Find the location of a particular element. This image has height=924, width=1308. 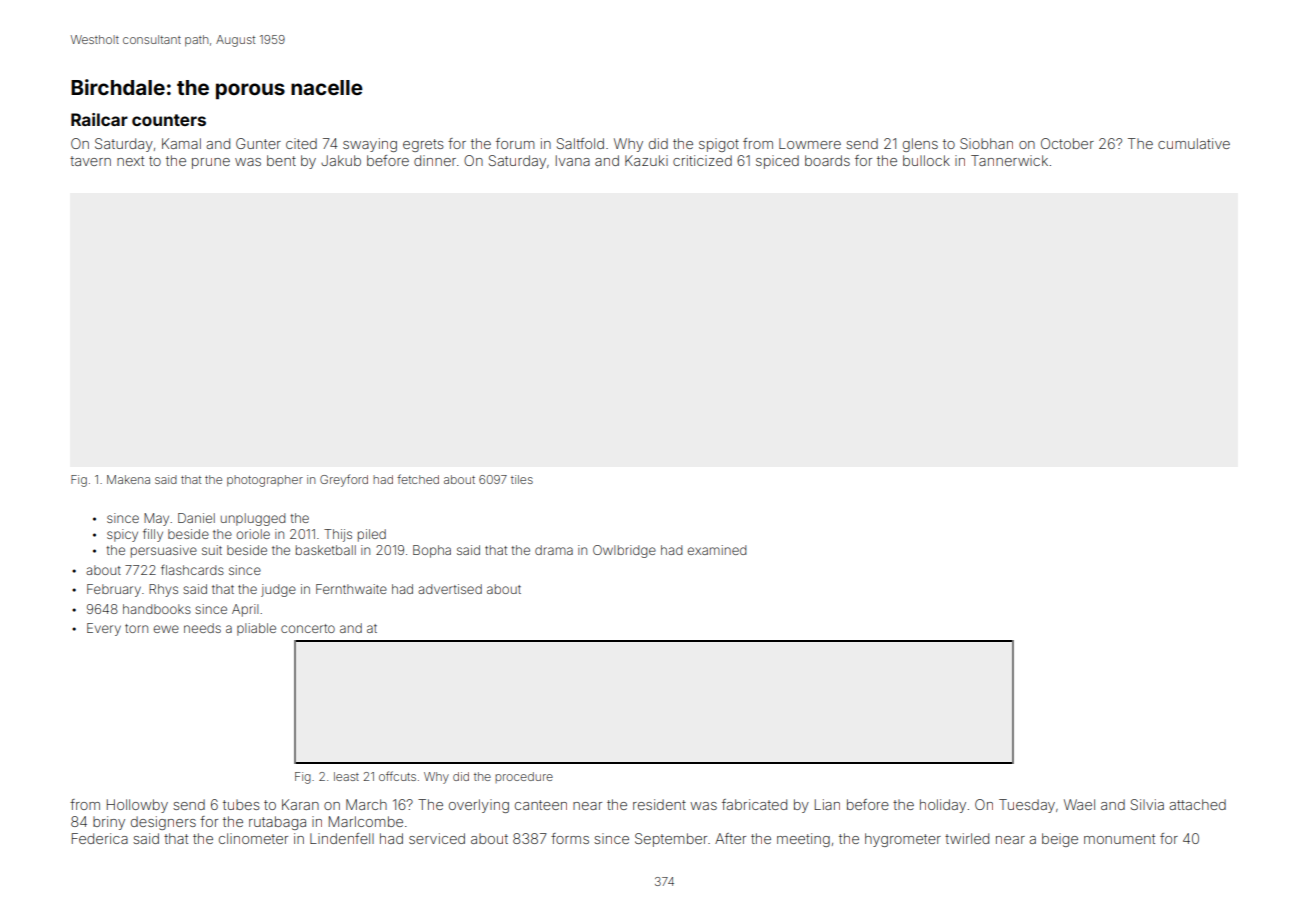

Wael is located at coordinates (1079, 804).
